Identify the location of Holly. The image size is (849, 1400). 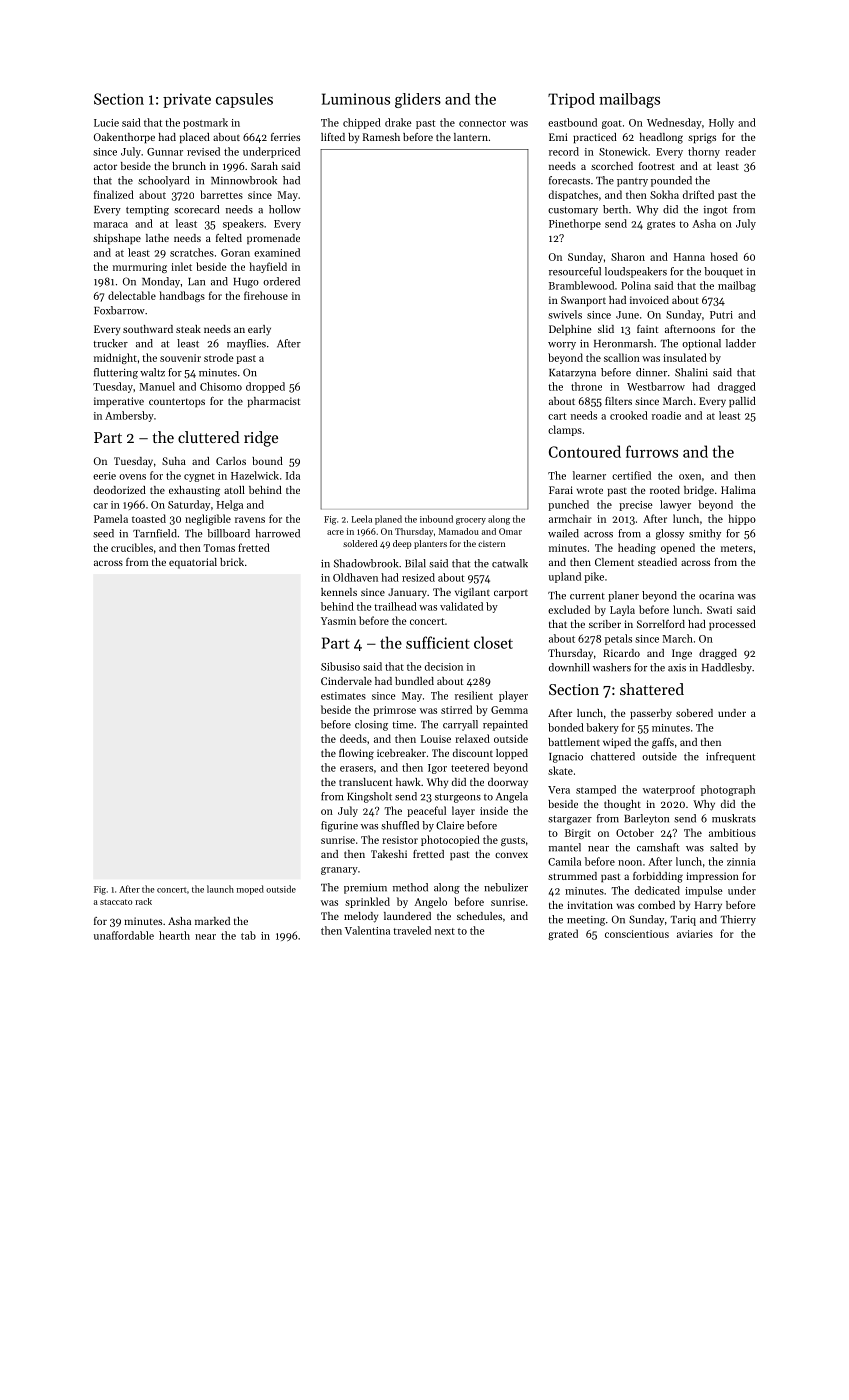
(721, 123).
